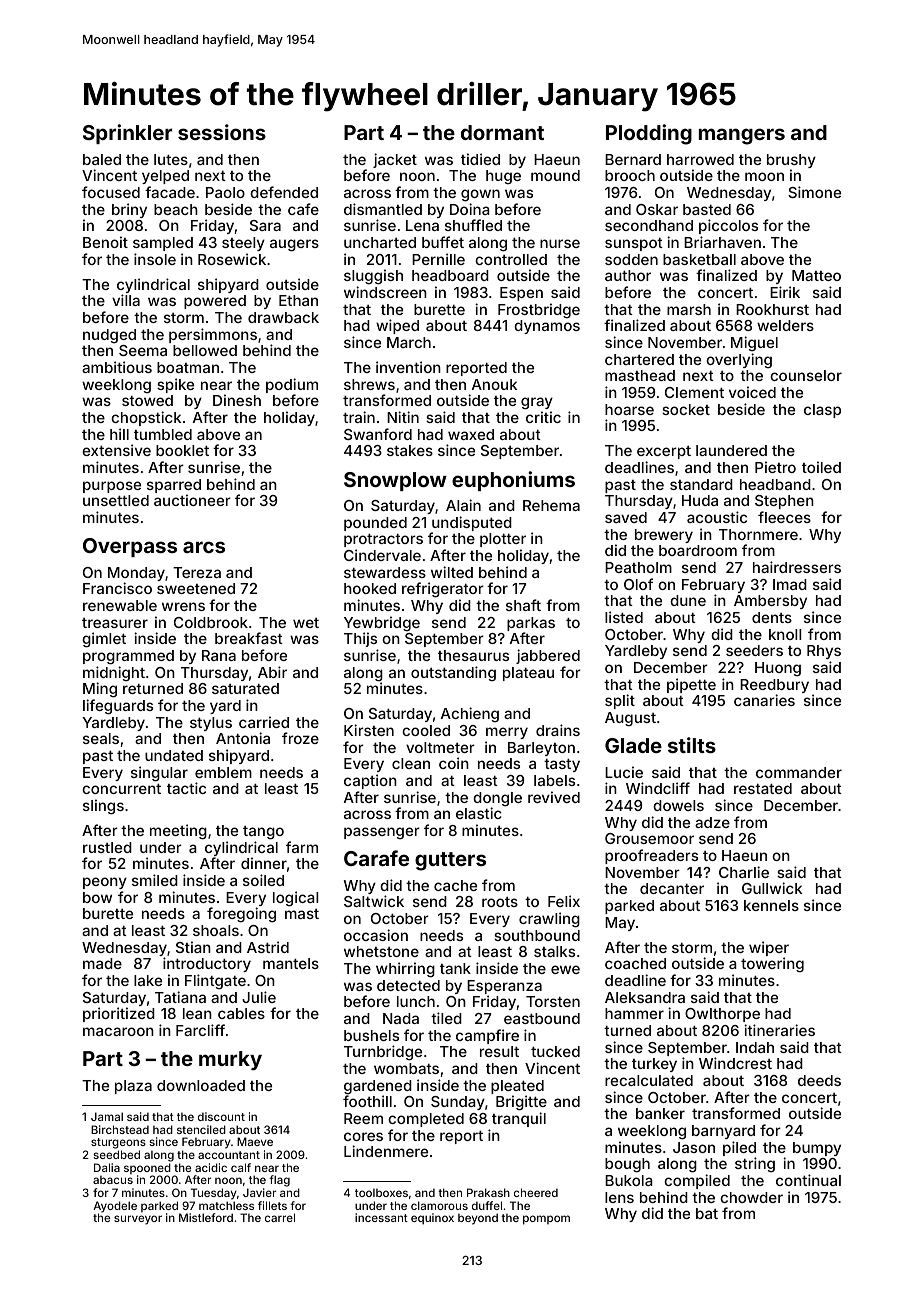 The height and width of the image is (1308, 924). I want to click on commander, so click(799, 772).
